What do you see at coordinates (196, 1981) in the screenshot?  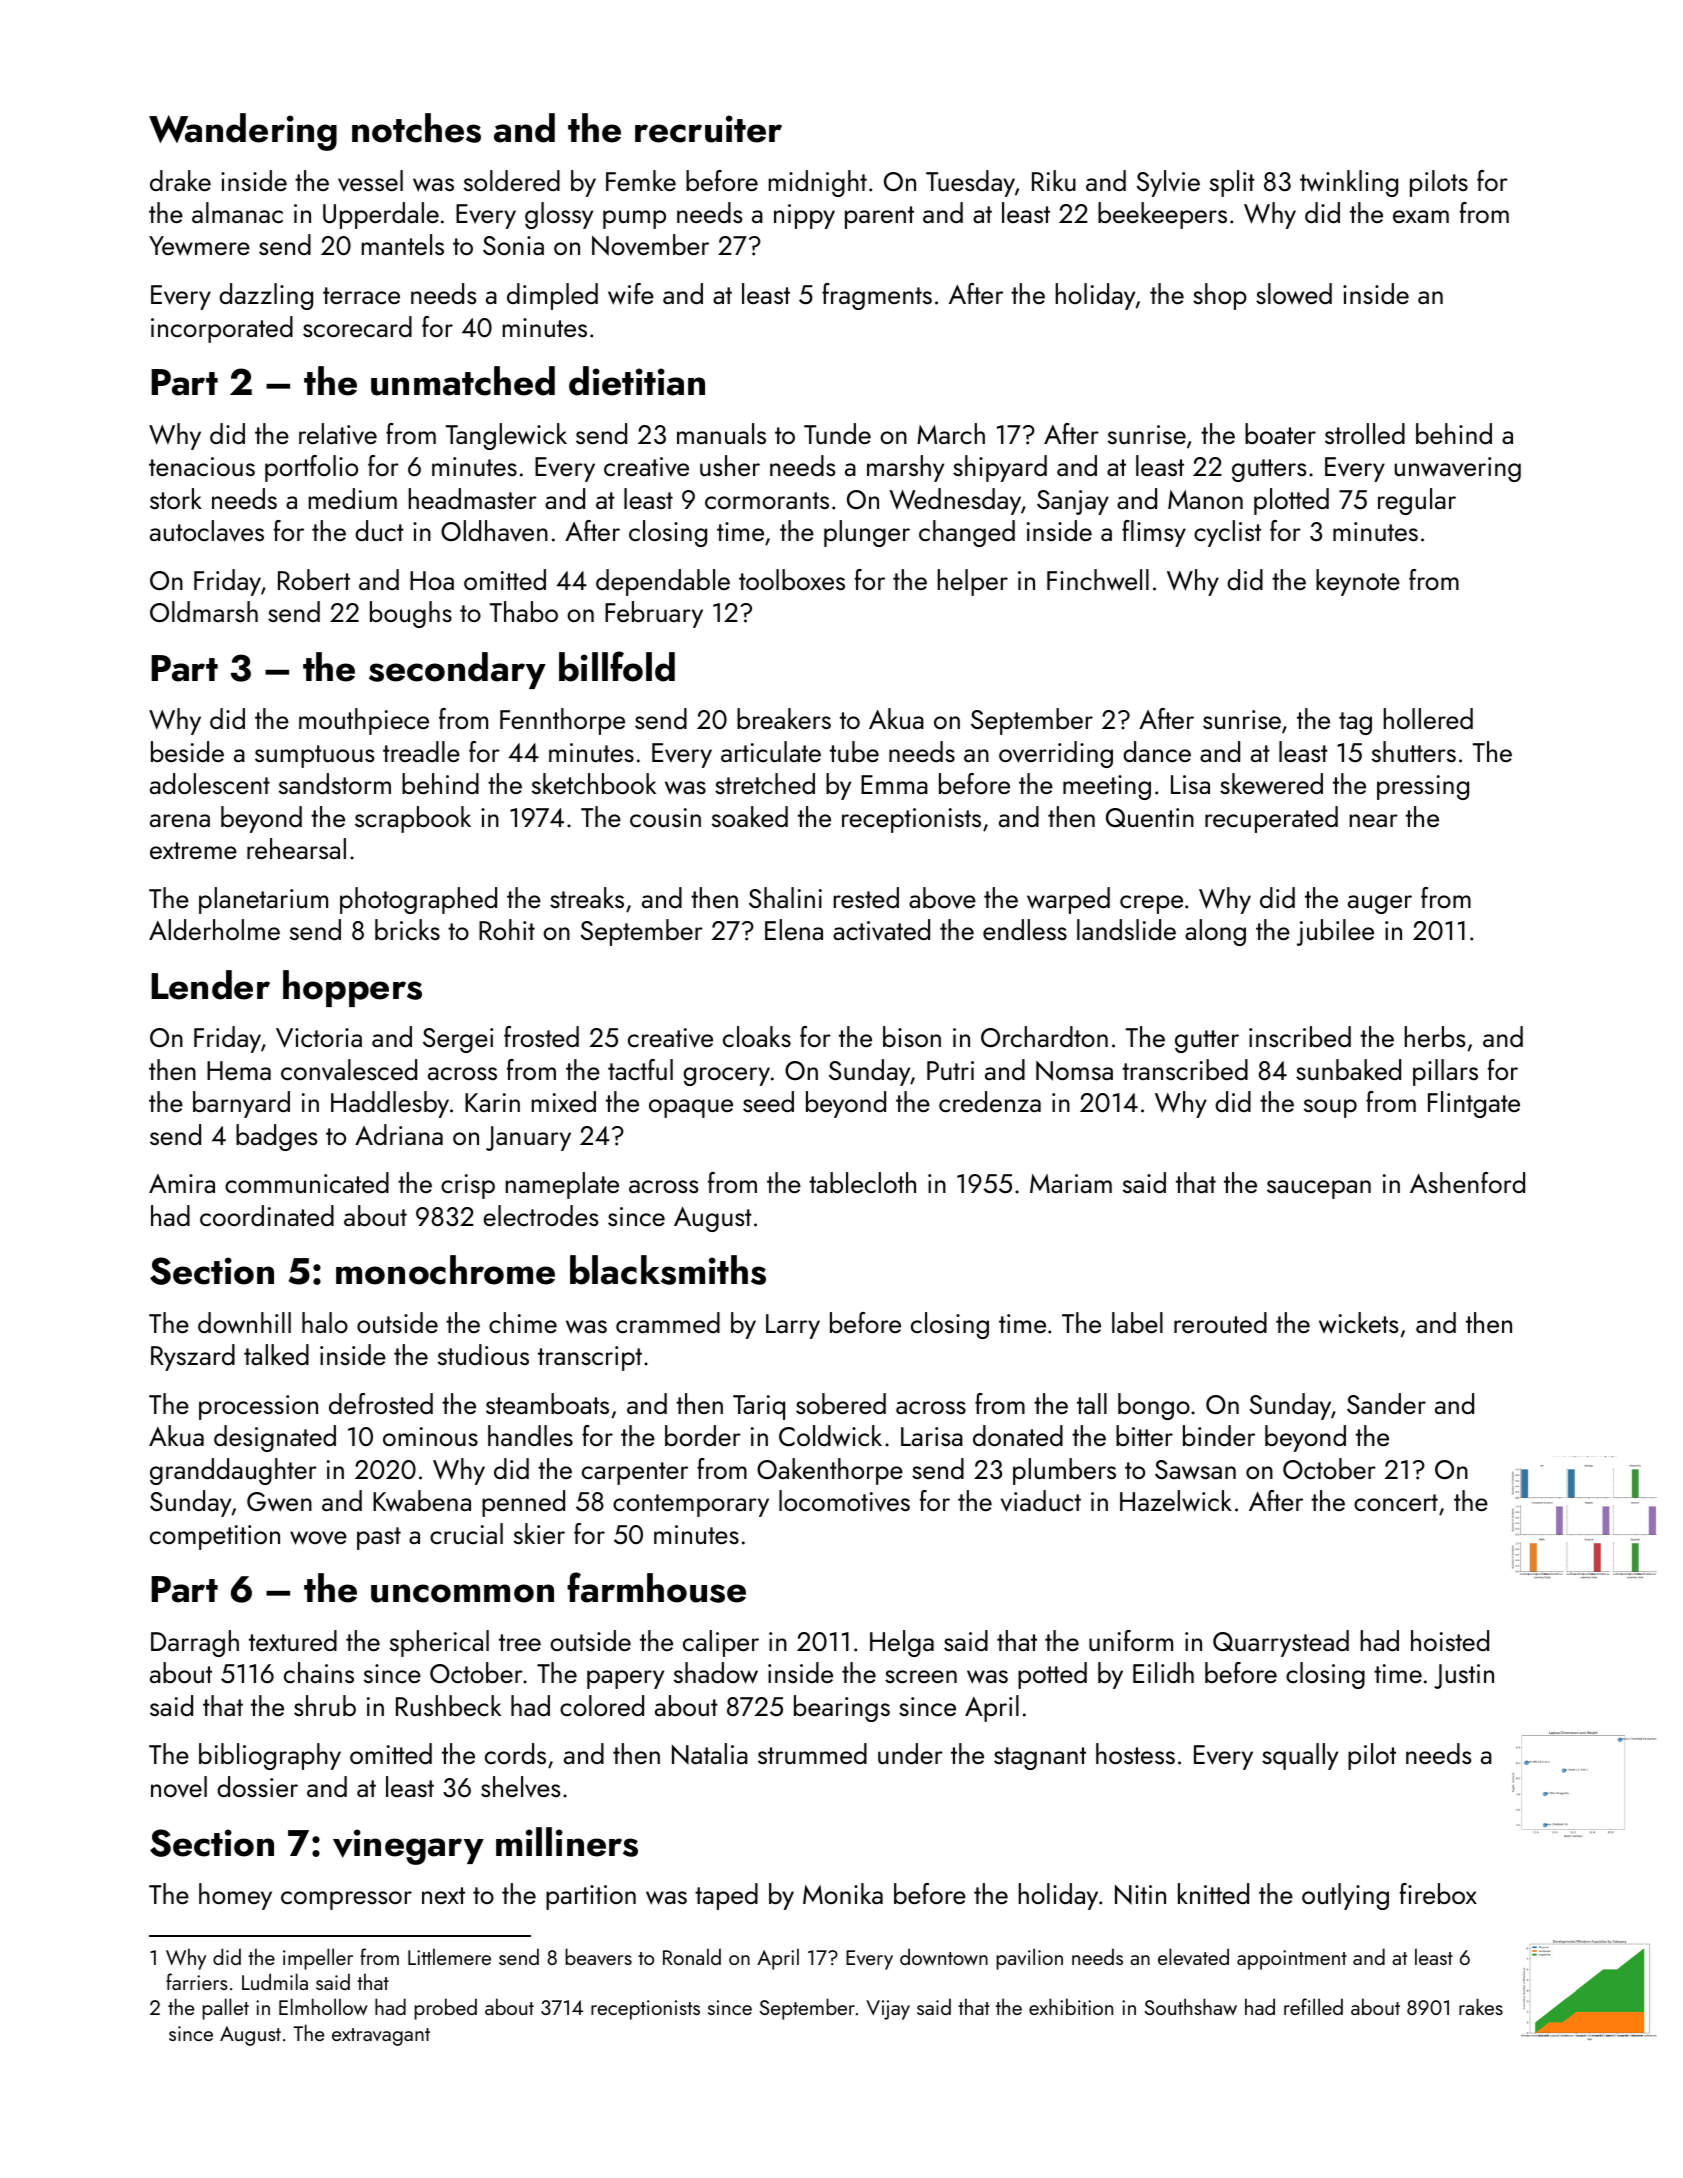 I see `farriers` at bounding box center [196, 1981].
